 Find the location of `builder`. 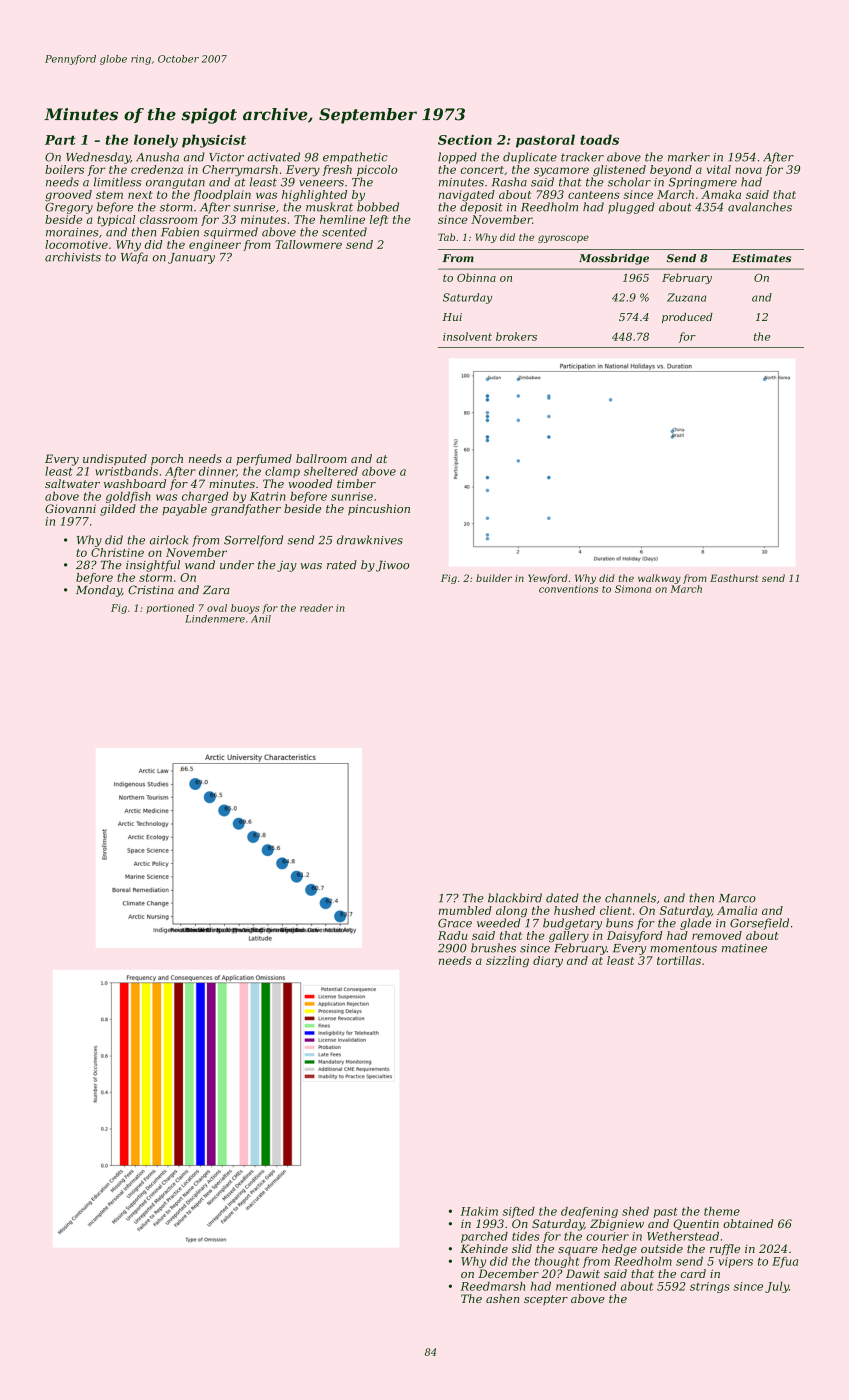

builder is located at coordinates (494, 578).
